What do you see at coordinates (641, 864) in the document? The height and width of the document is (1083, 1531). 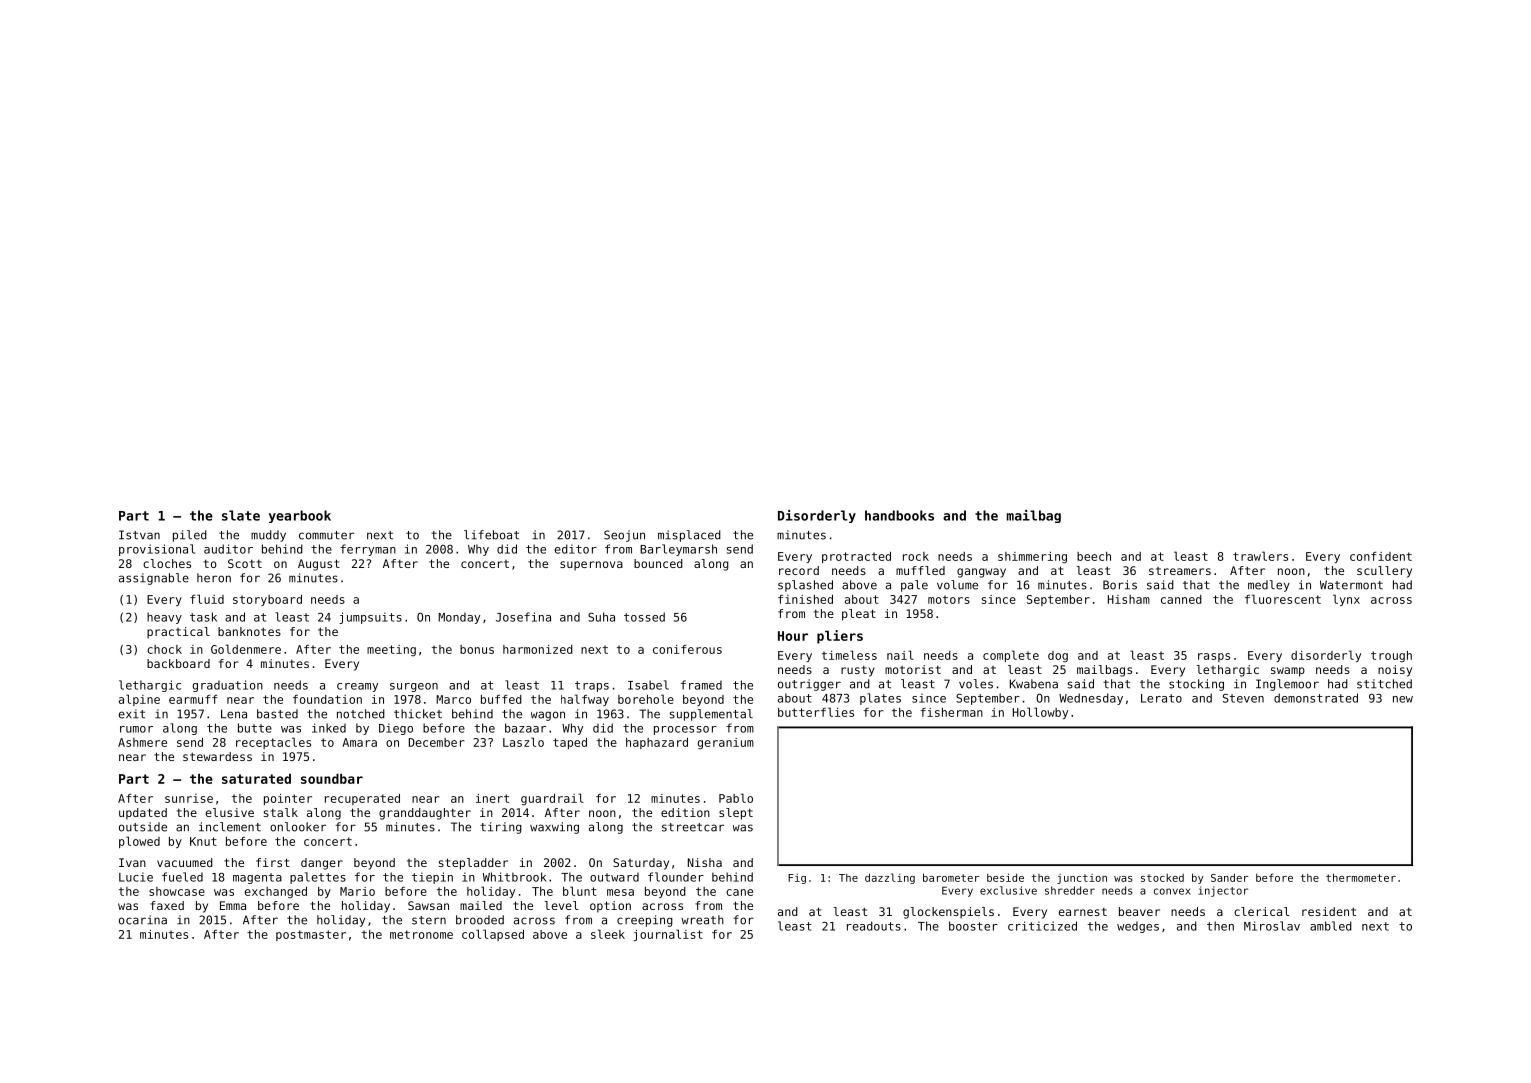 I see `Saturday` at bounding box center [641, 864].
